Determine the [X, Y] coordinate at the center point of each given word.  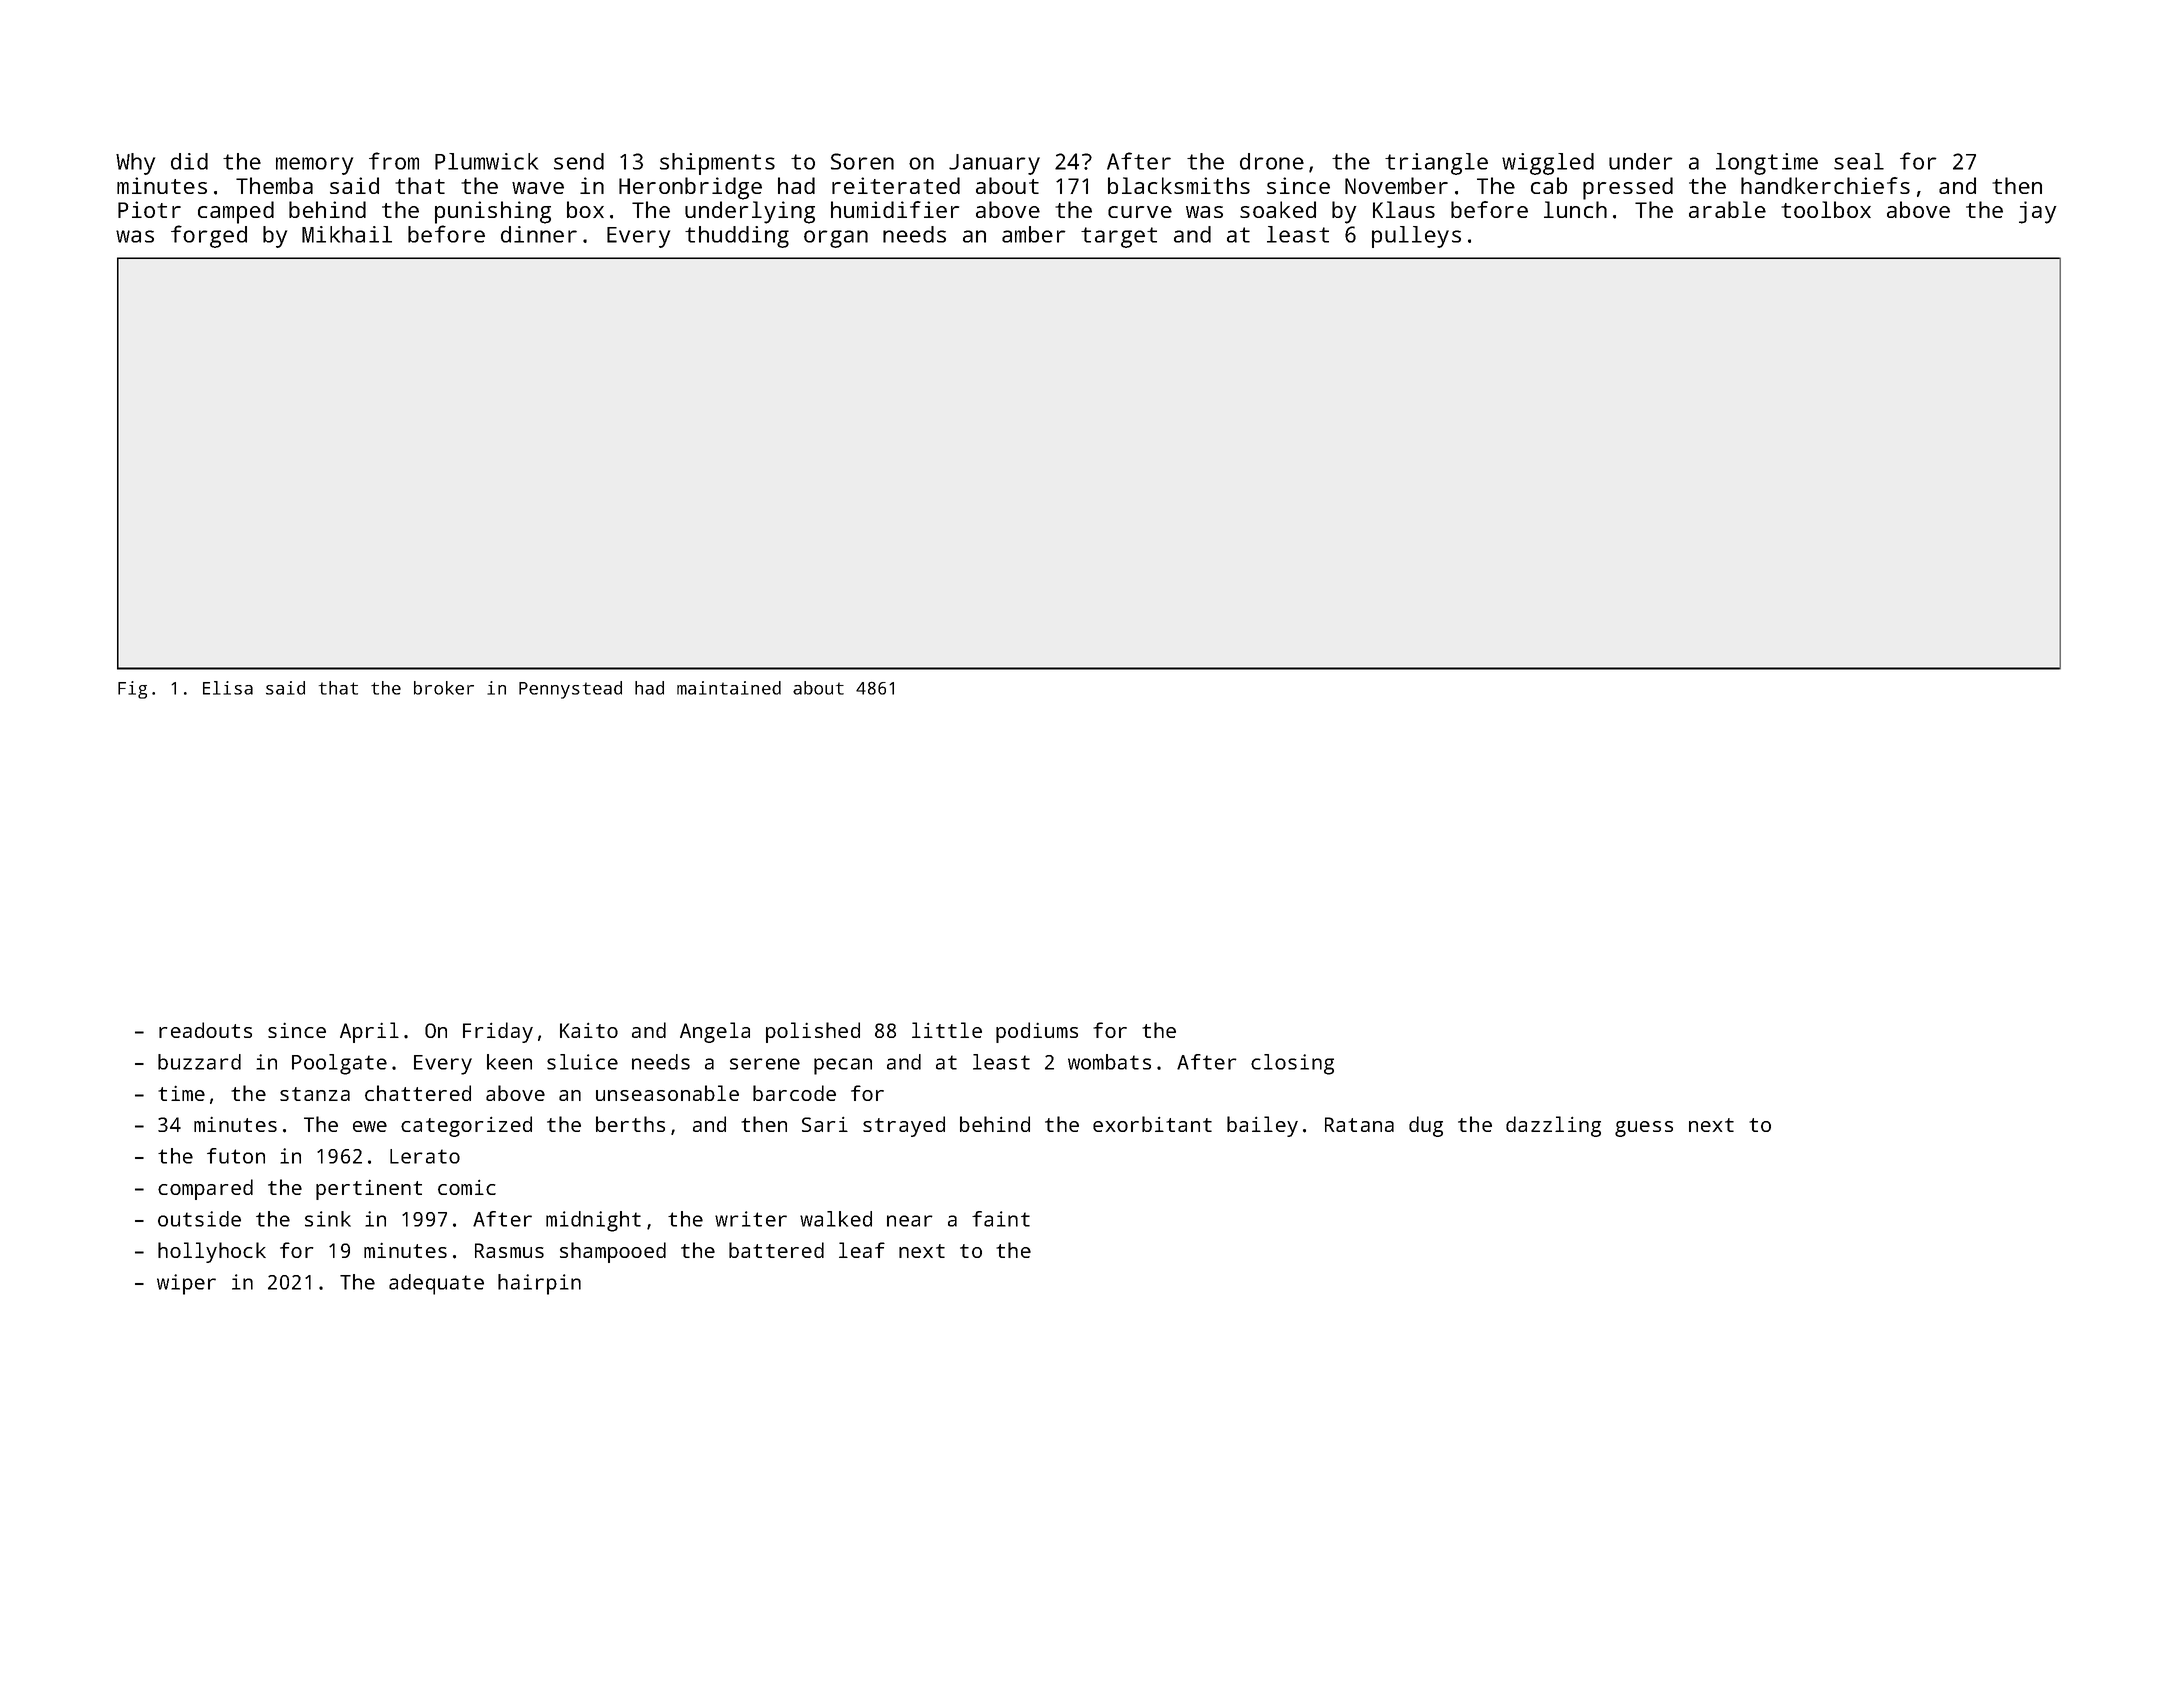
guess [1644, 1129]
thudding [737, 237]
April [369, 1032]
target [1119, 237]
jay [2038, 212]
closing [1292, 1064]
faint [1001, 1219]
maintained [729, 688]
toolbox [1826, 209]
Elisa [228, 688]
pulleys [1416, 237]
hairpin [539, 1284]
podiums [1037, 1032]
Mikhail [347, 234]
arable [1727, 209]
